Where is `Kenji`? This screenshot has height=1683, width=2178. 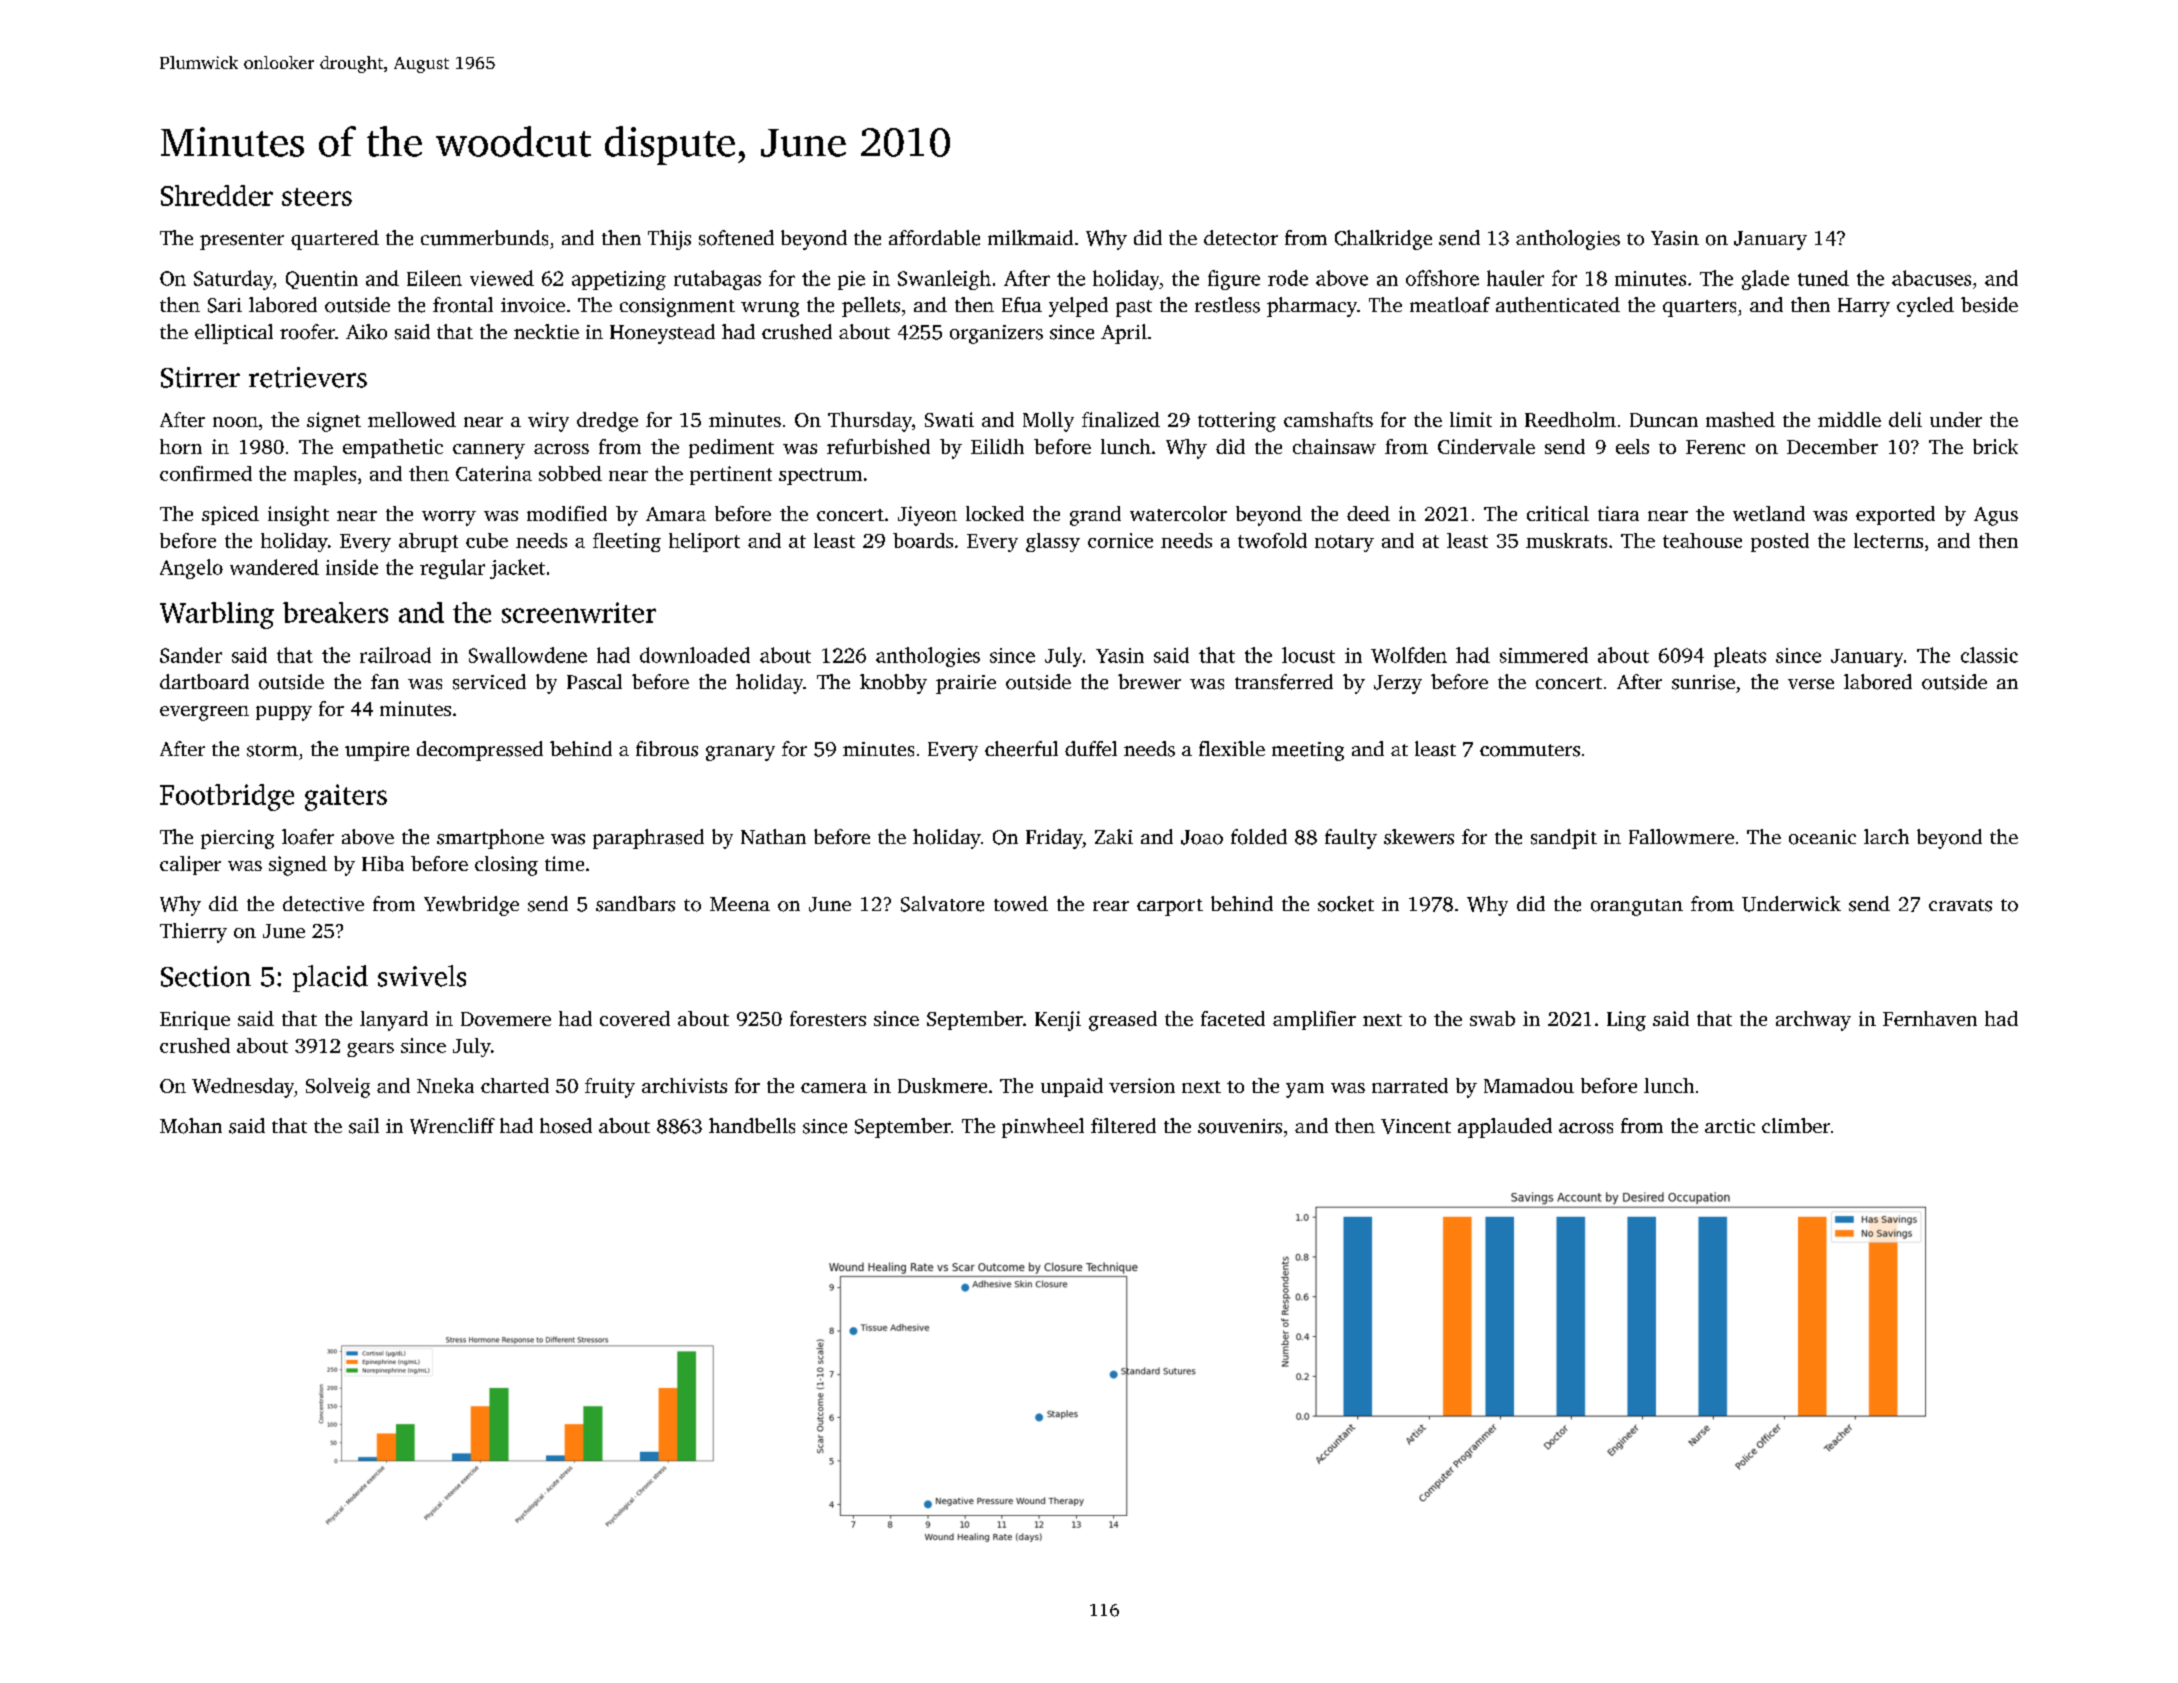 Kenji is located at coordinates (1058, 1021).
